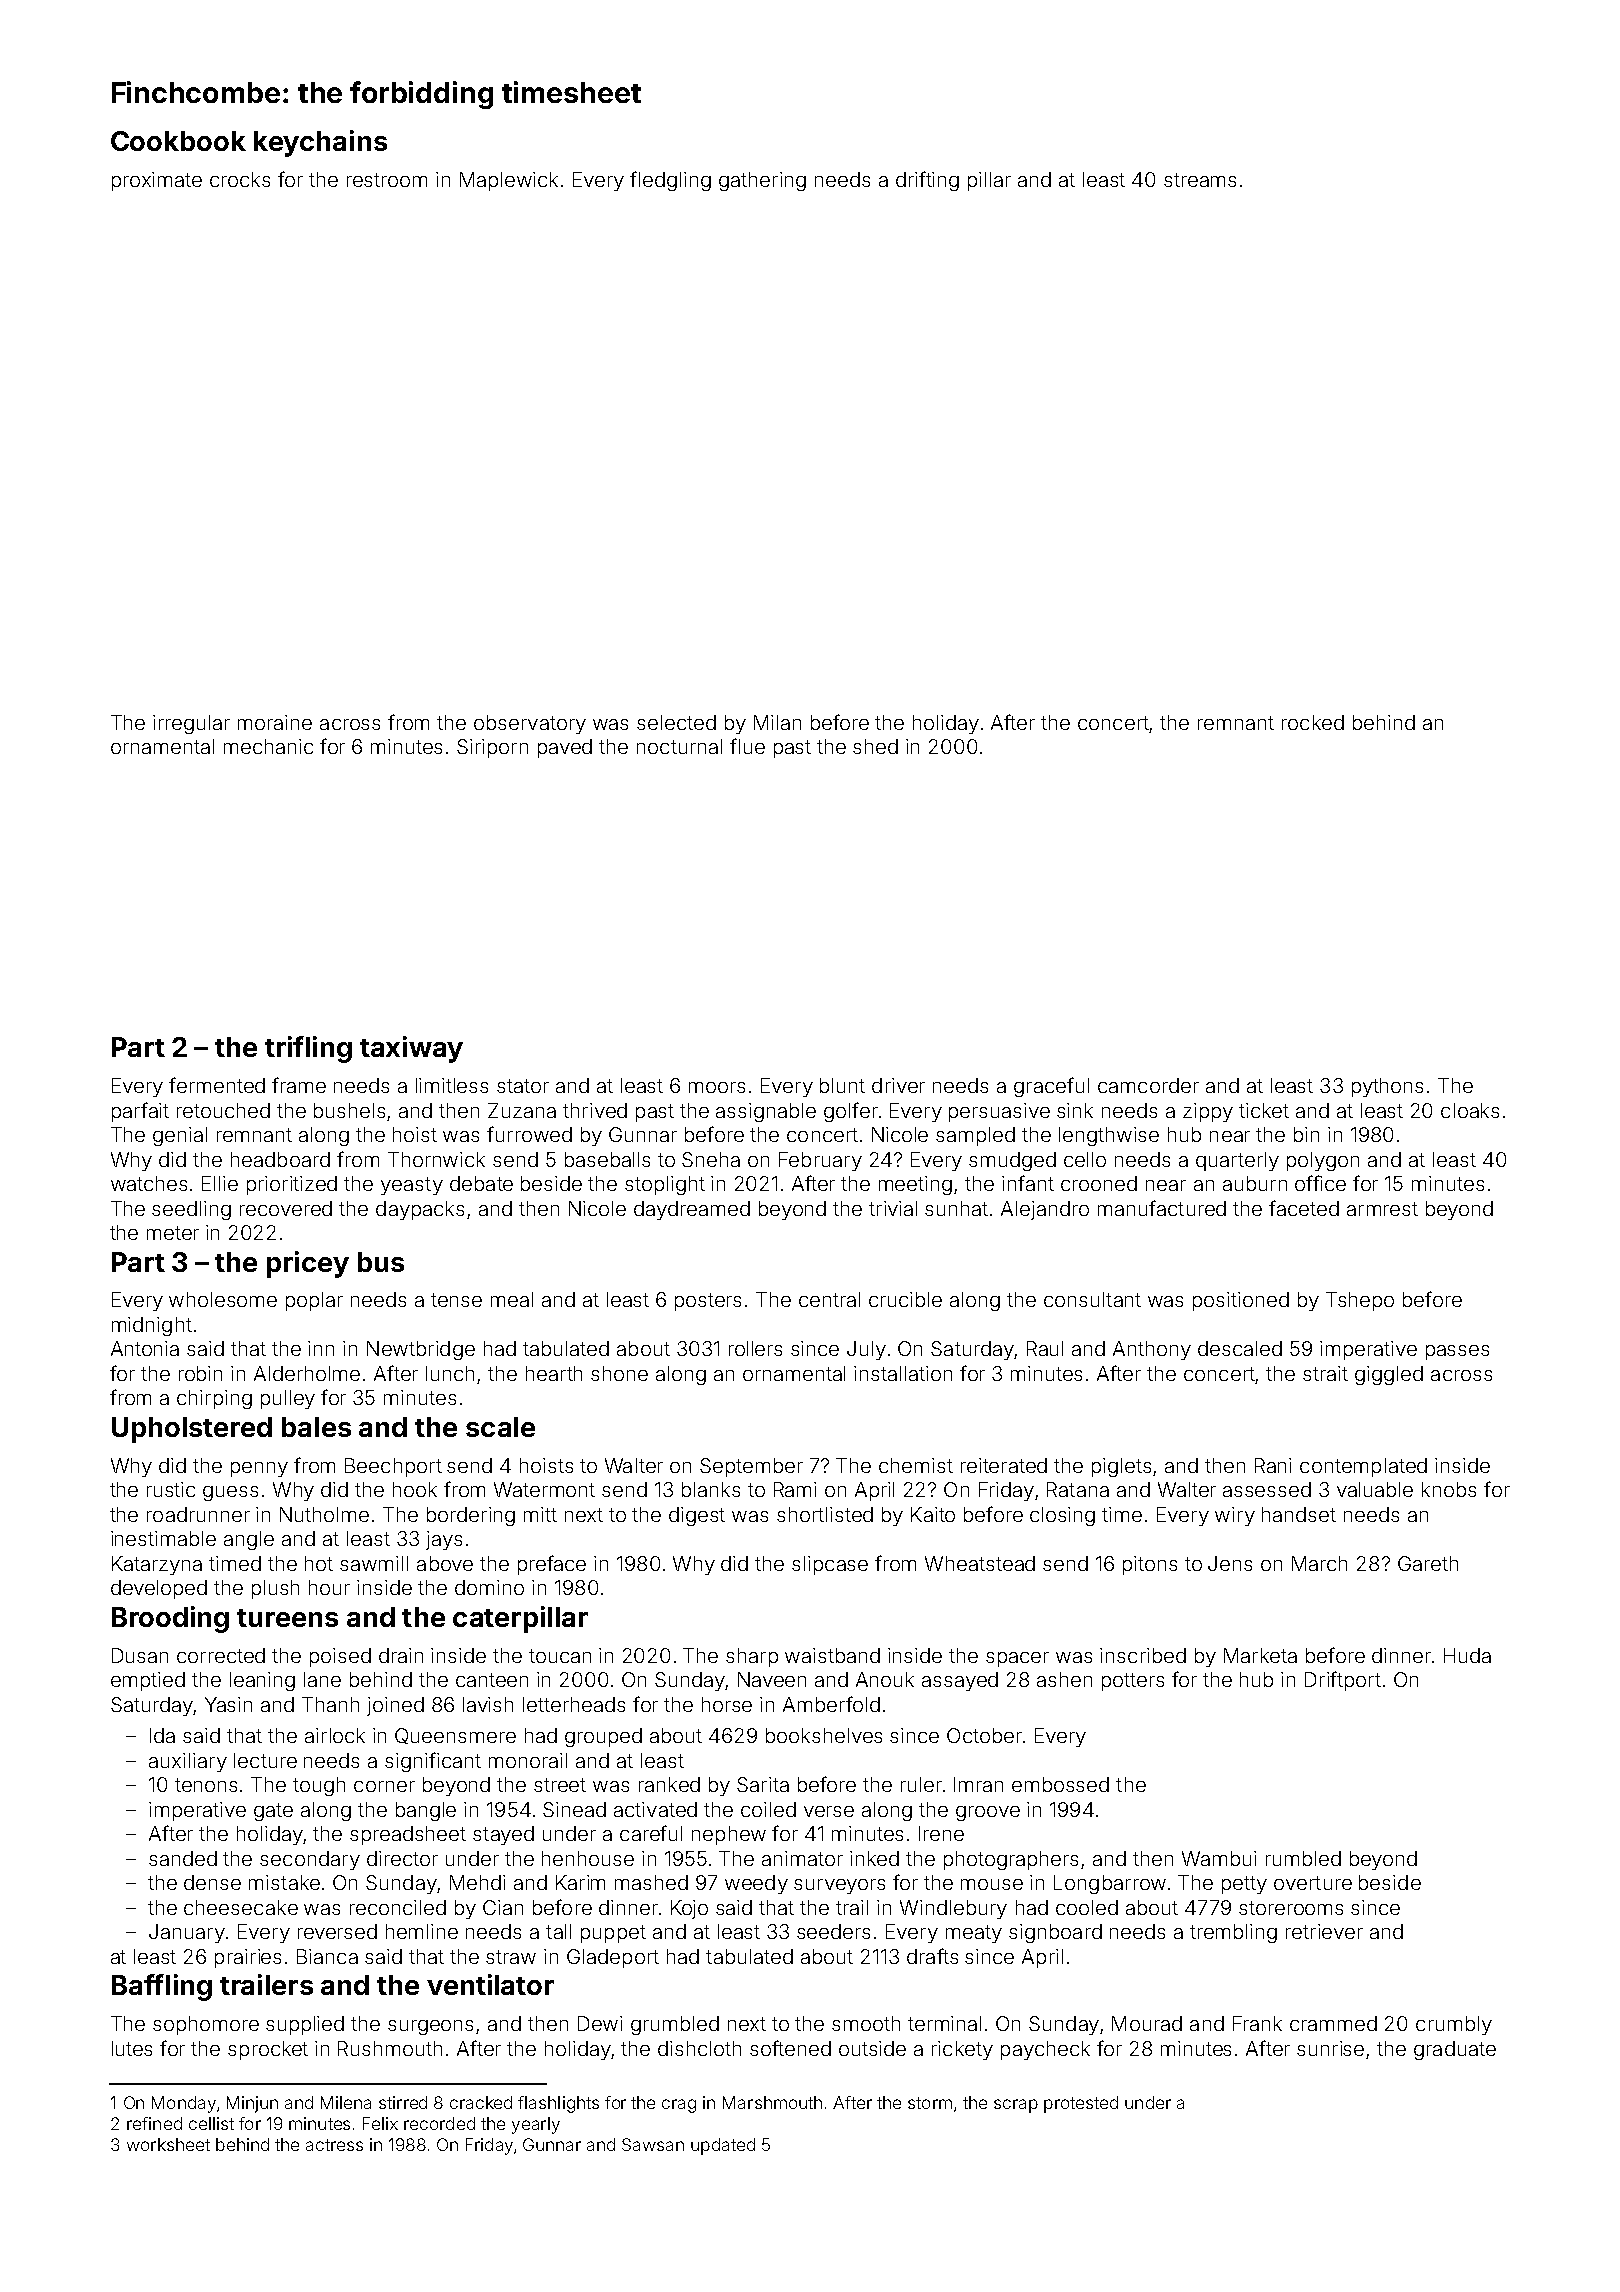 Image resolution: width=1620 pixels, height=2292 pixels. Describe the element at coordinates (200, 1373) in the screenshot. I see `robin` at that location.
